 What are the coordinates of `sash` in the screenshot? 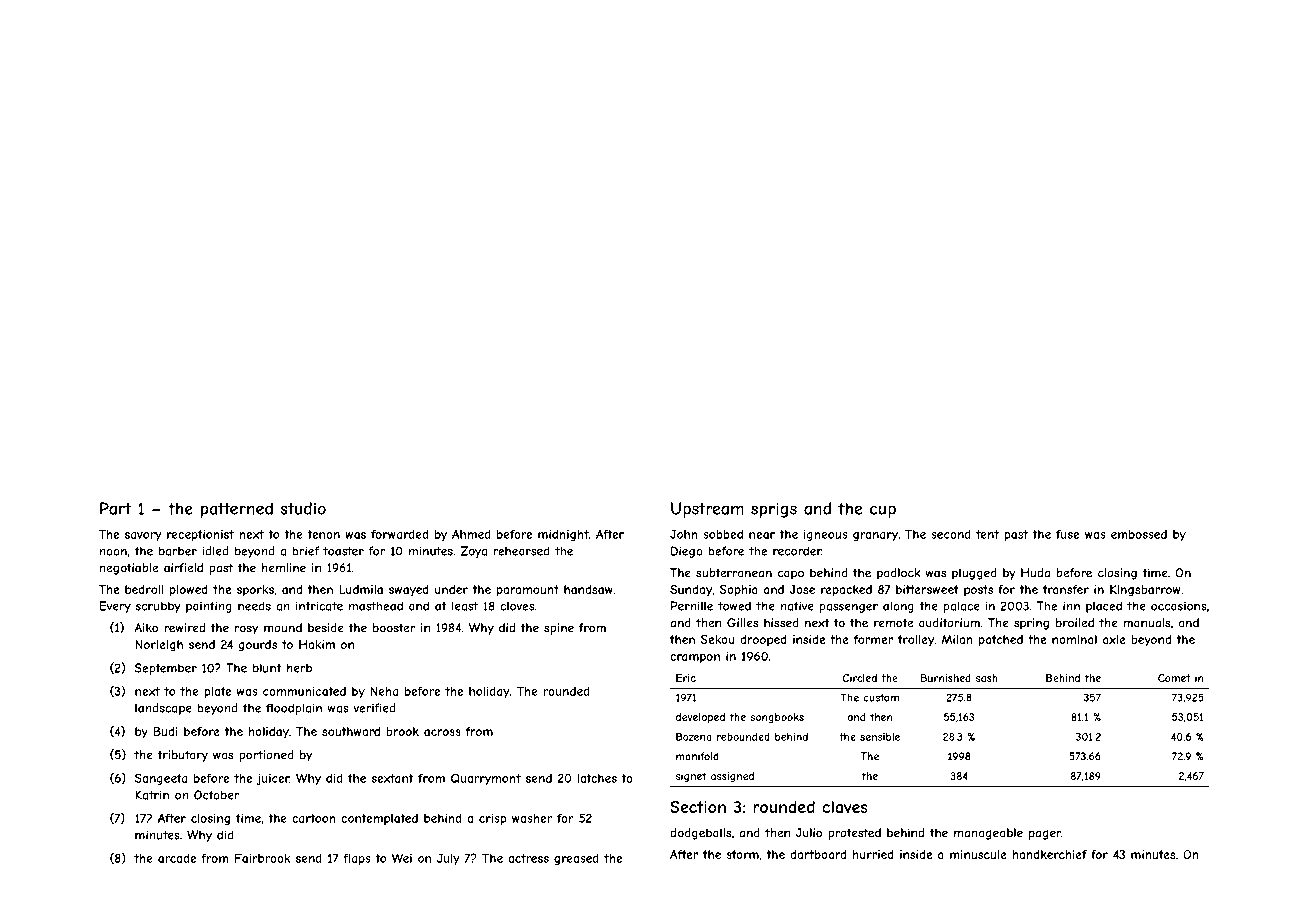 It's located at (987, 678).
